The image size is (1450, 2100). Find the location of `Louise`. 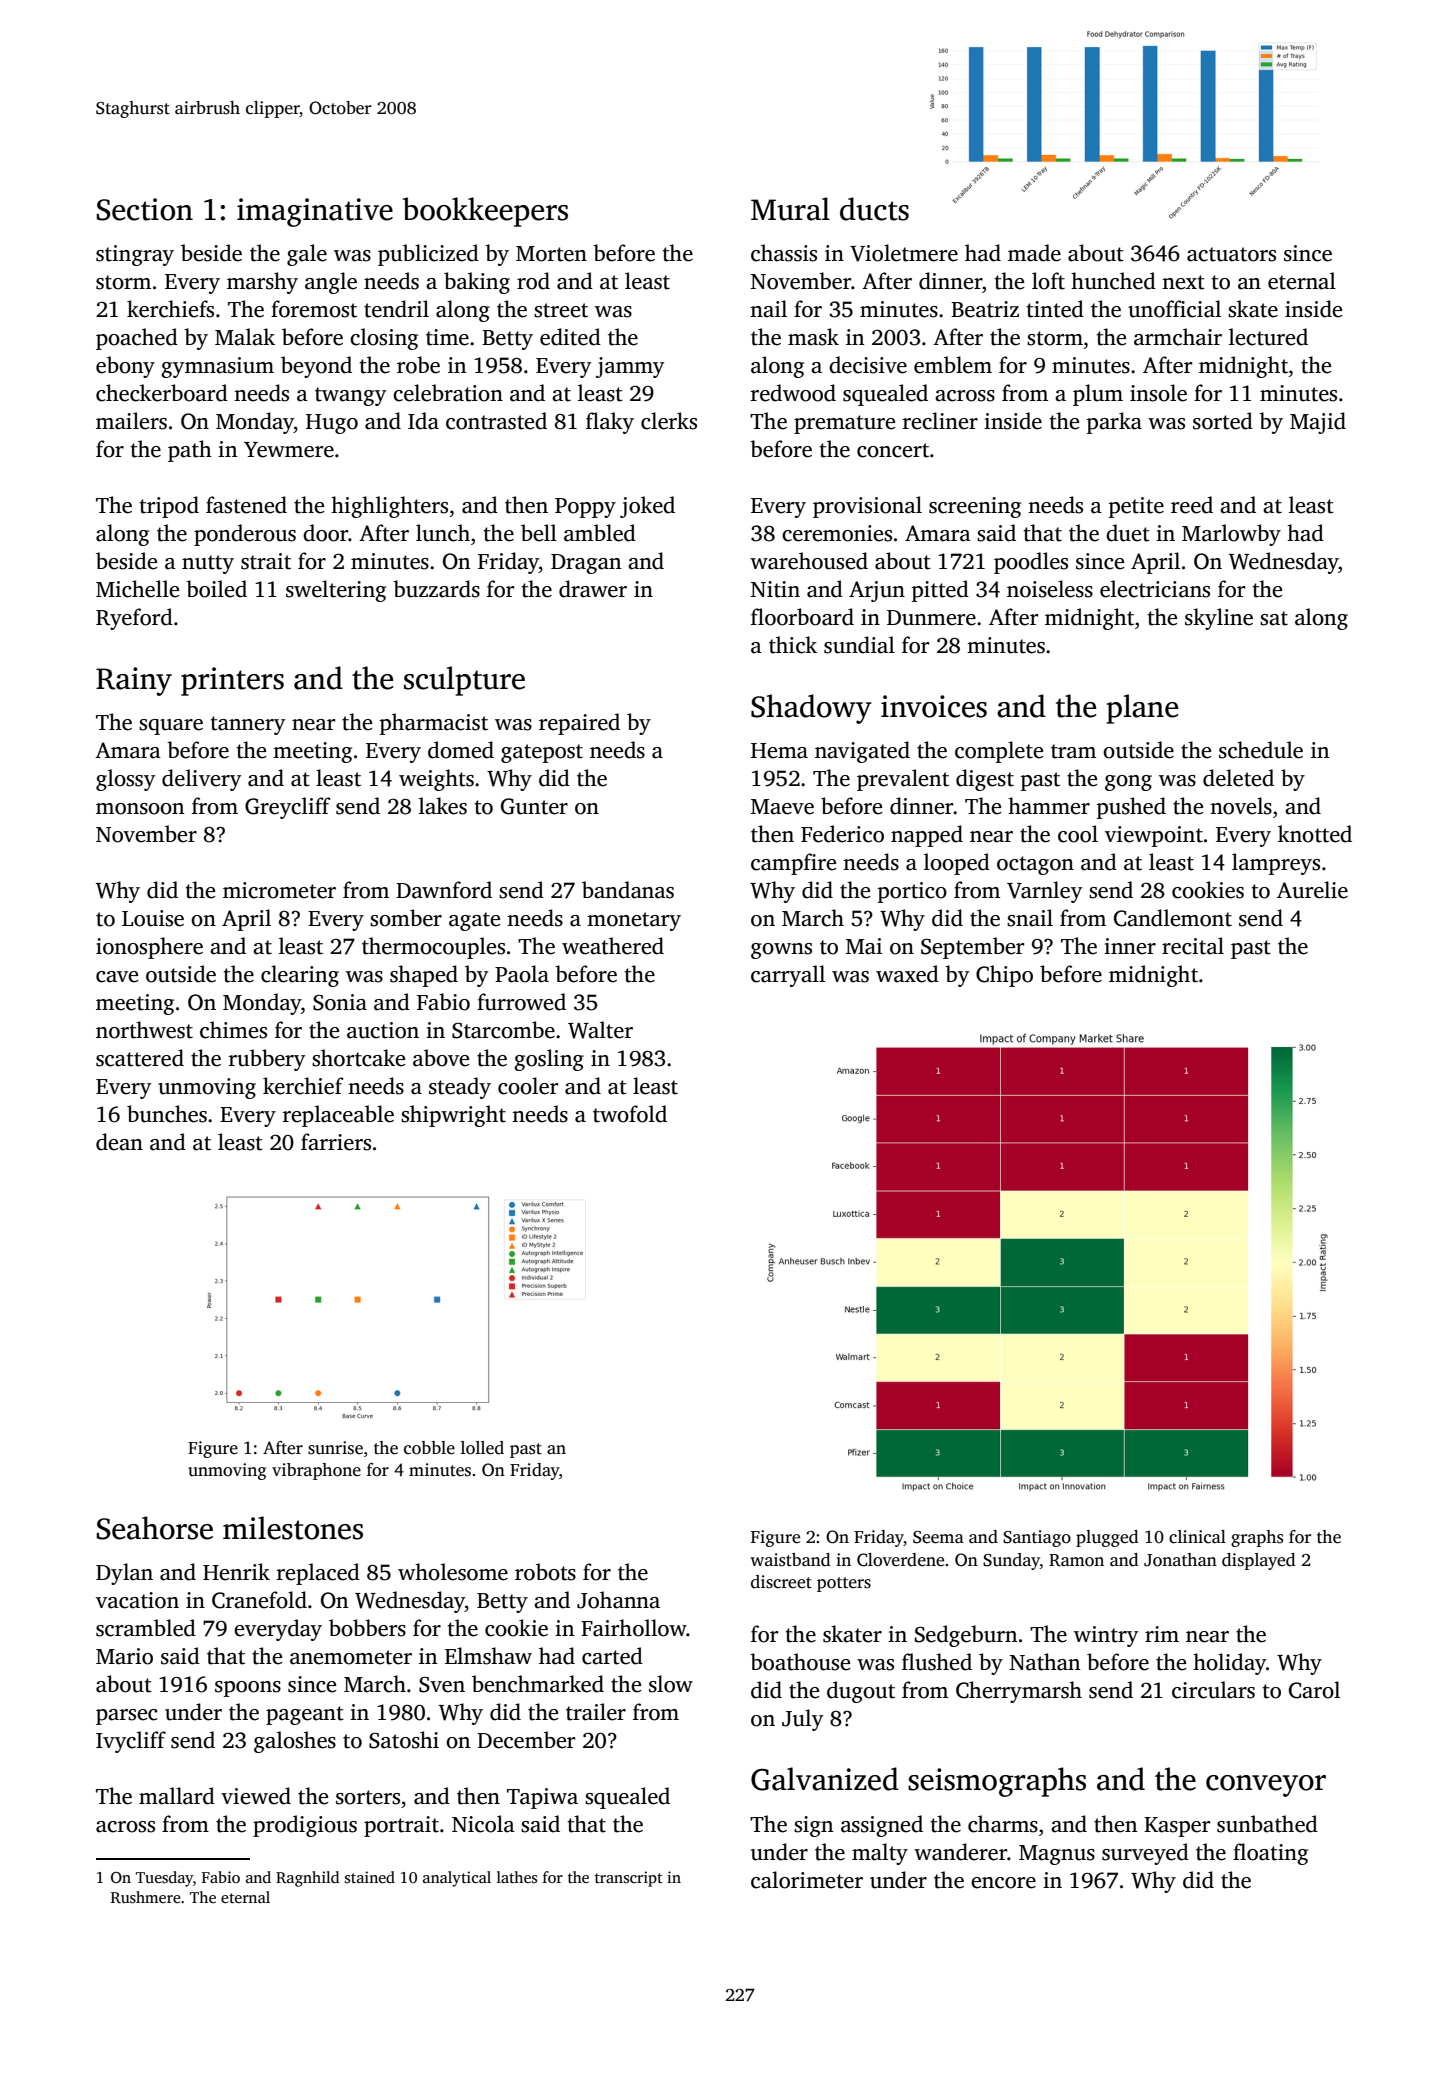

Louise is located at coordinates (153, 918).
